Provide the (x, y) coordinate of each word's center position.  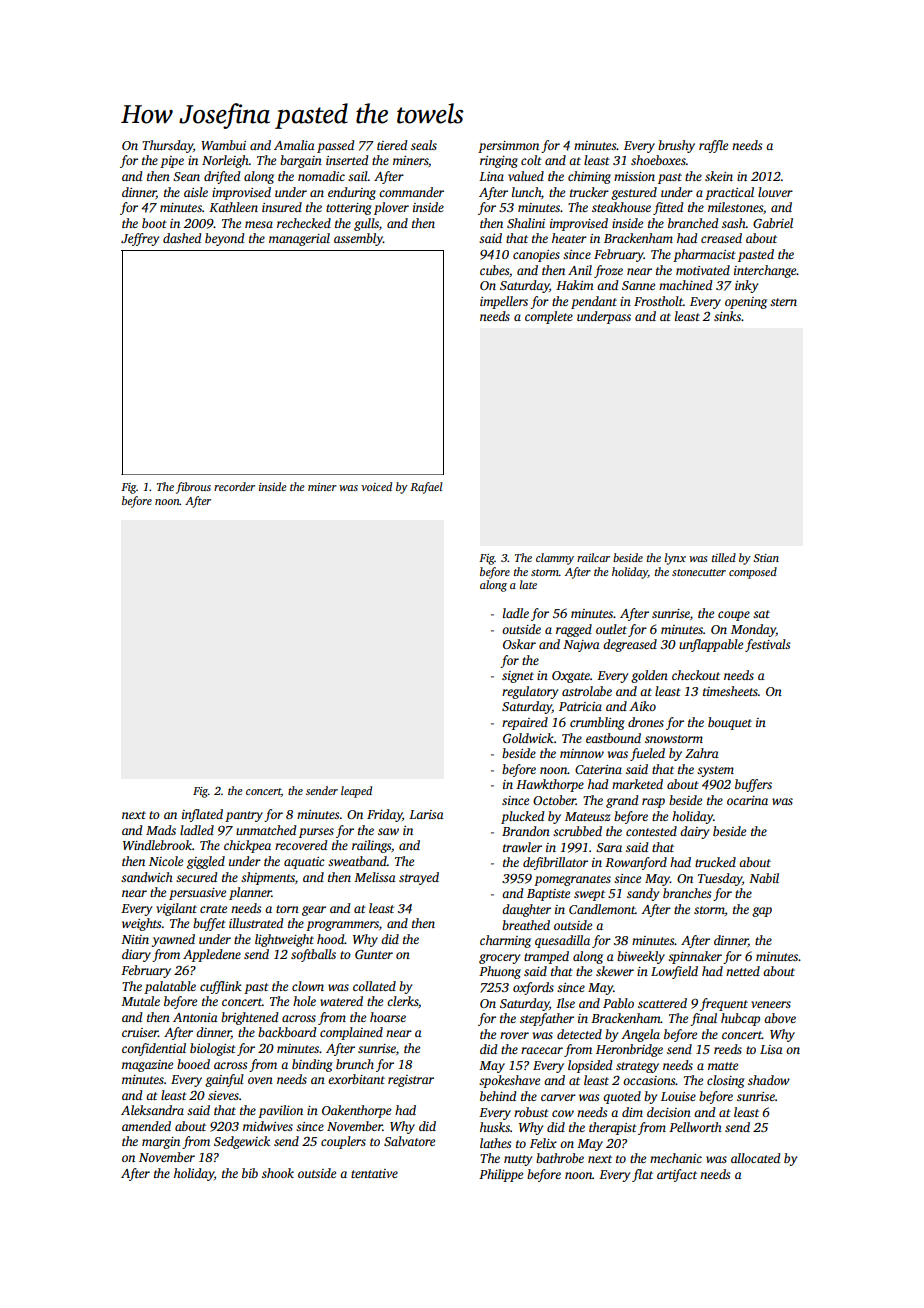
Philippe (501, 1175)
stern (783, 302)
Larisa (426, 814)
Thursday (167, 146)
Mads (161, 830)
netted (743, 971)
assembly (358, 239)
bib (250, 1173)
